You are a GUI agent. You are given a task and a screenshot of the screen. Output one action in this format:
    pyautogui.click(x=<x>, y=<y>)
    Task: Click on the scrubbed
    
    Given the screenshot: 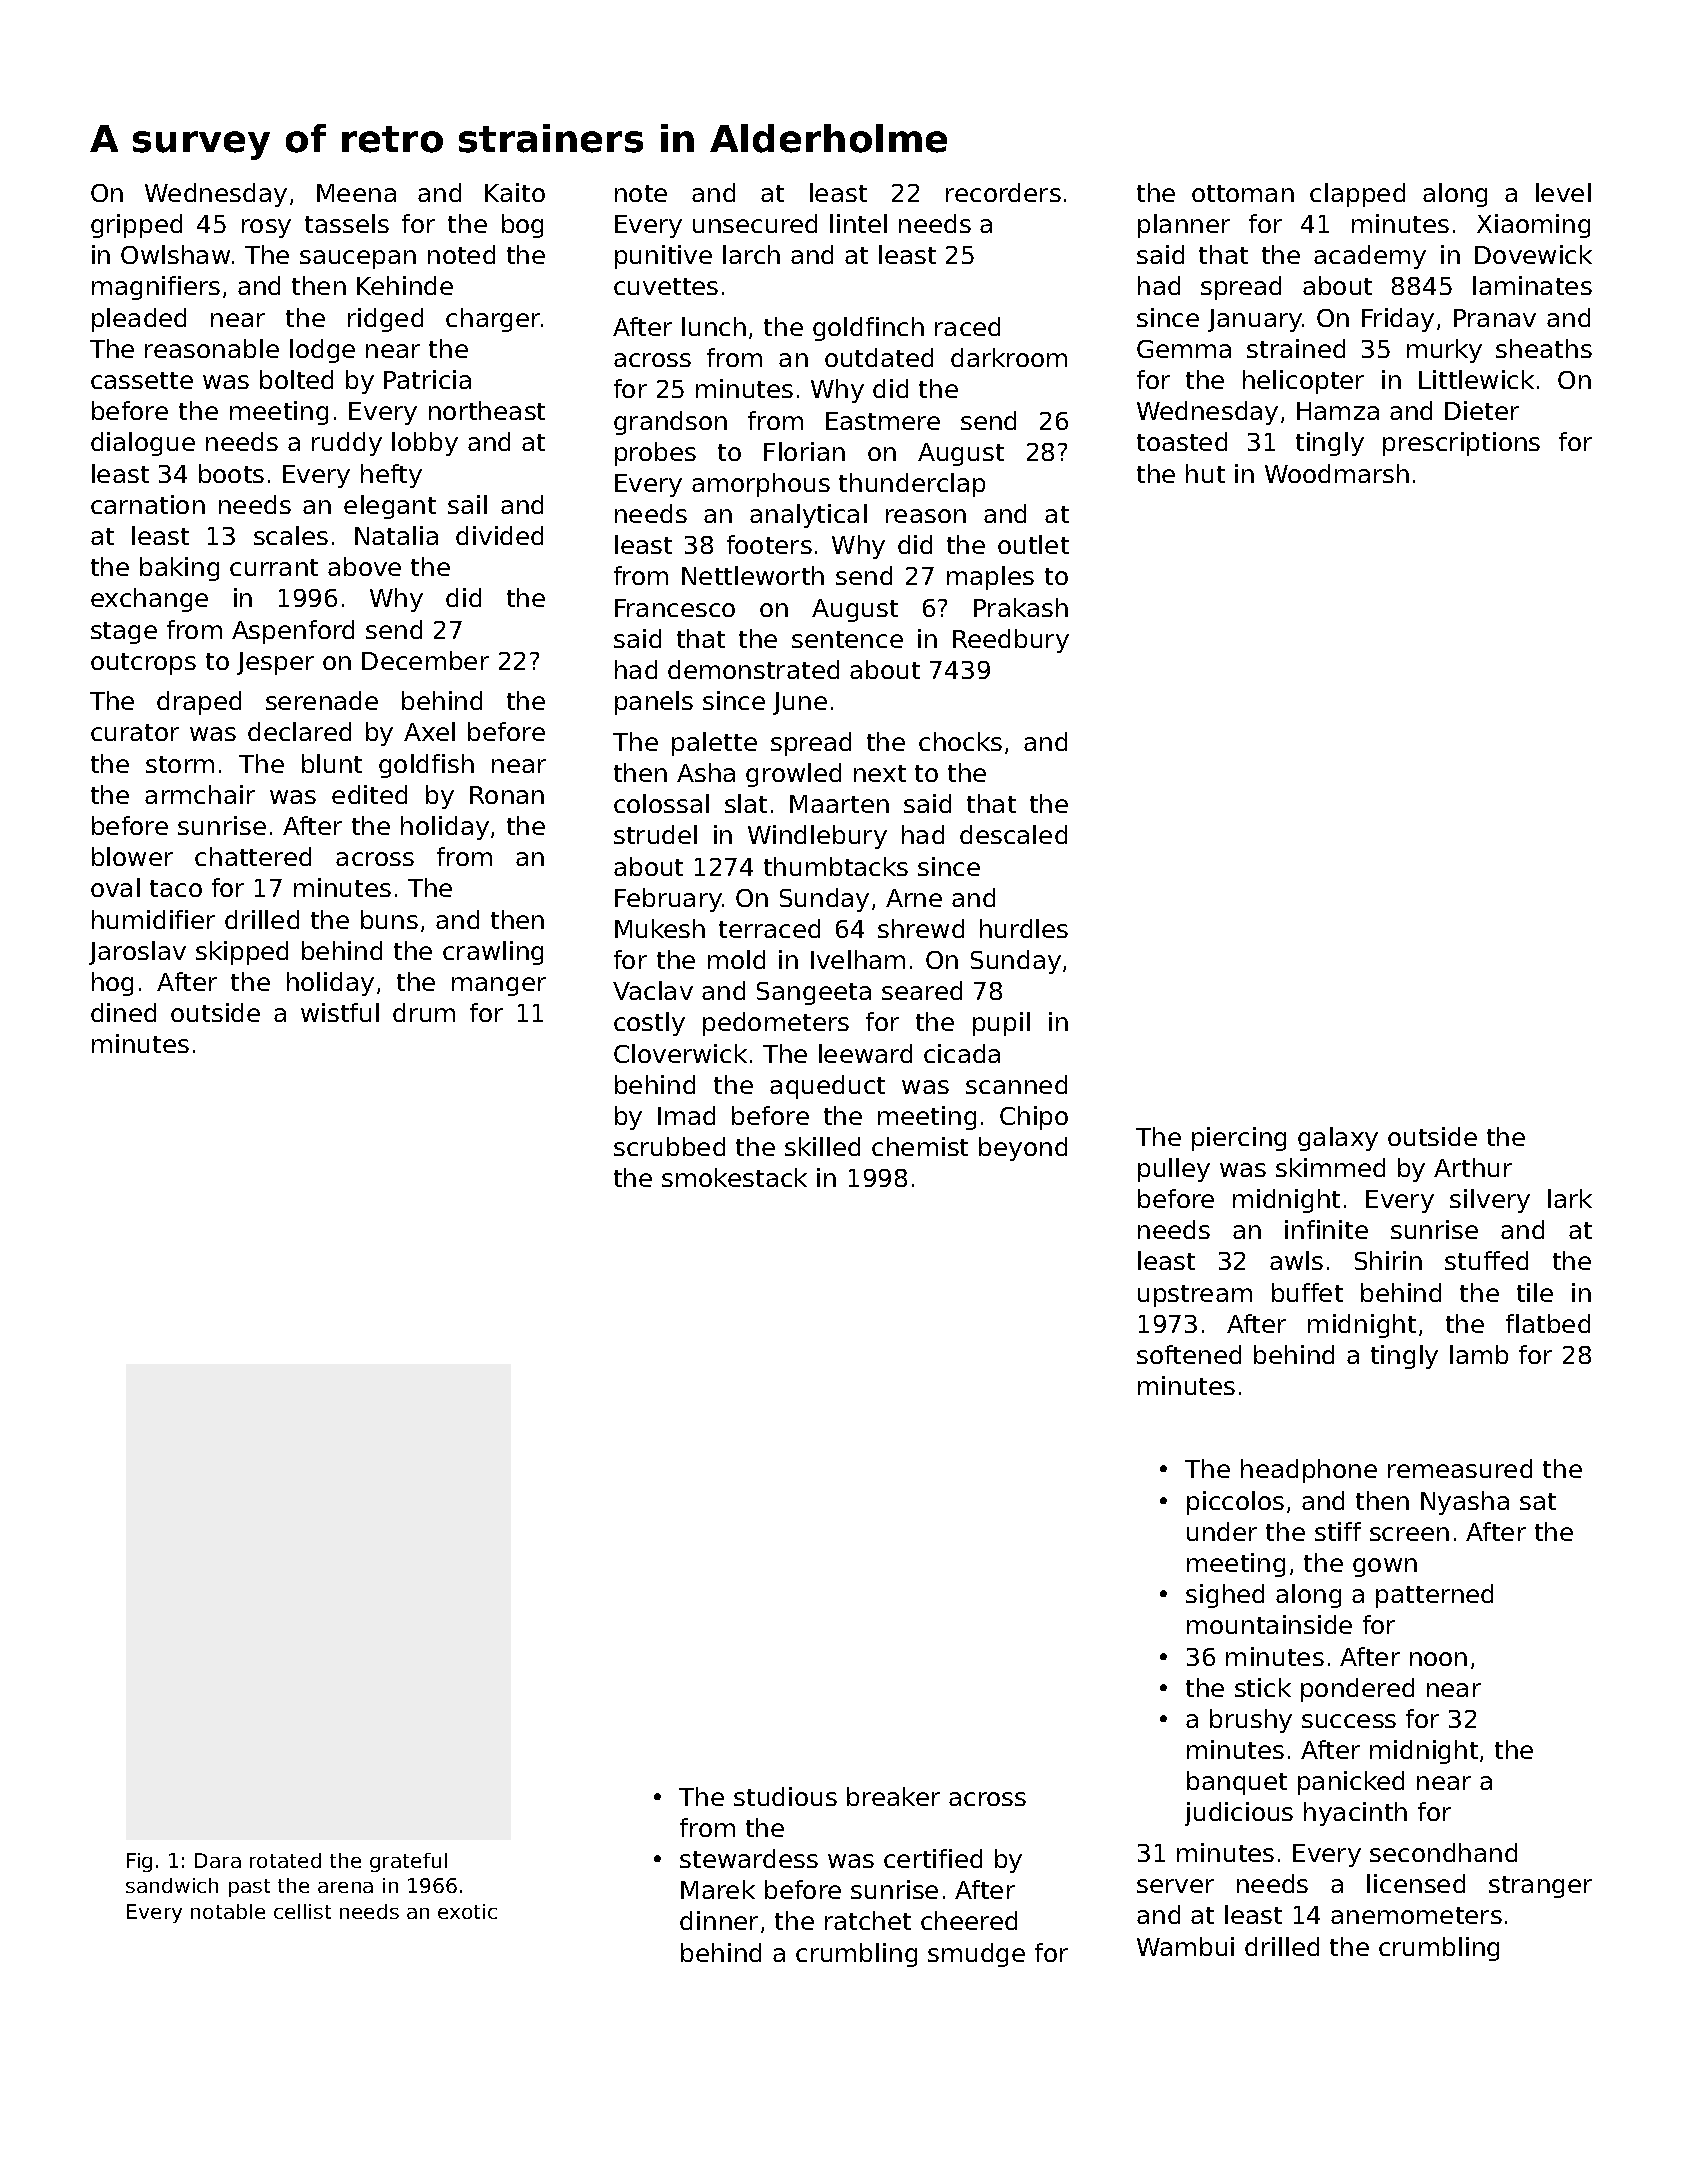 What is the action you would take?
    pyautogui.click(x=669, y=1146)
